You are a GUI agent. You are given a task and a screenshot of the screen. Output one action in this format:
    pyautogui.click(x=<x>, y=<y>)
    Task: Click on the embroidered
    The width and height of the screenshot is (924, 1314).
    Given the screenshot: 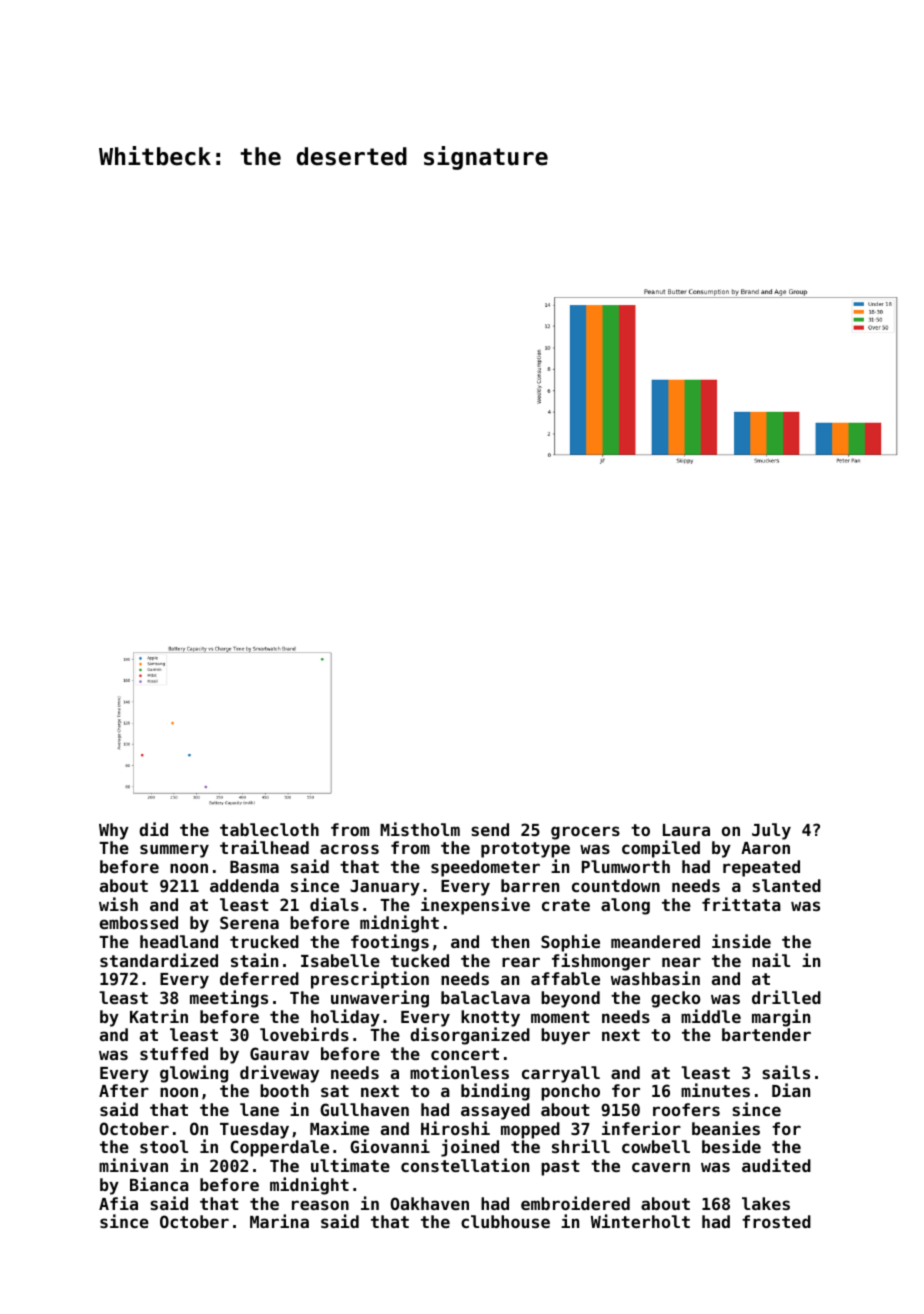 What is the action you would take?
    pyautogui.click(x=575, y=1203)
